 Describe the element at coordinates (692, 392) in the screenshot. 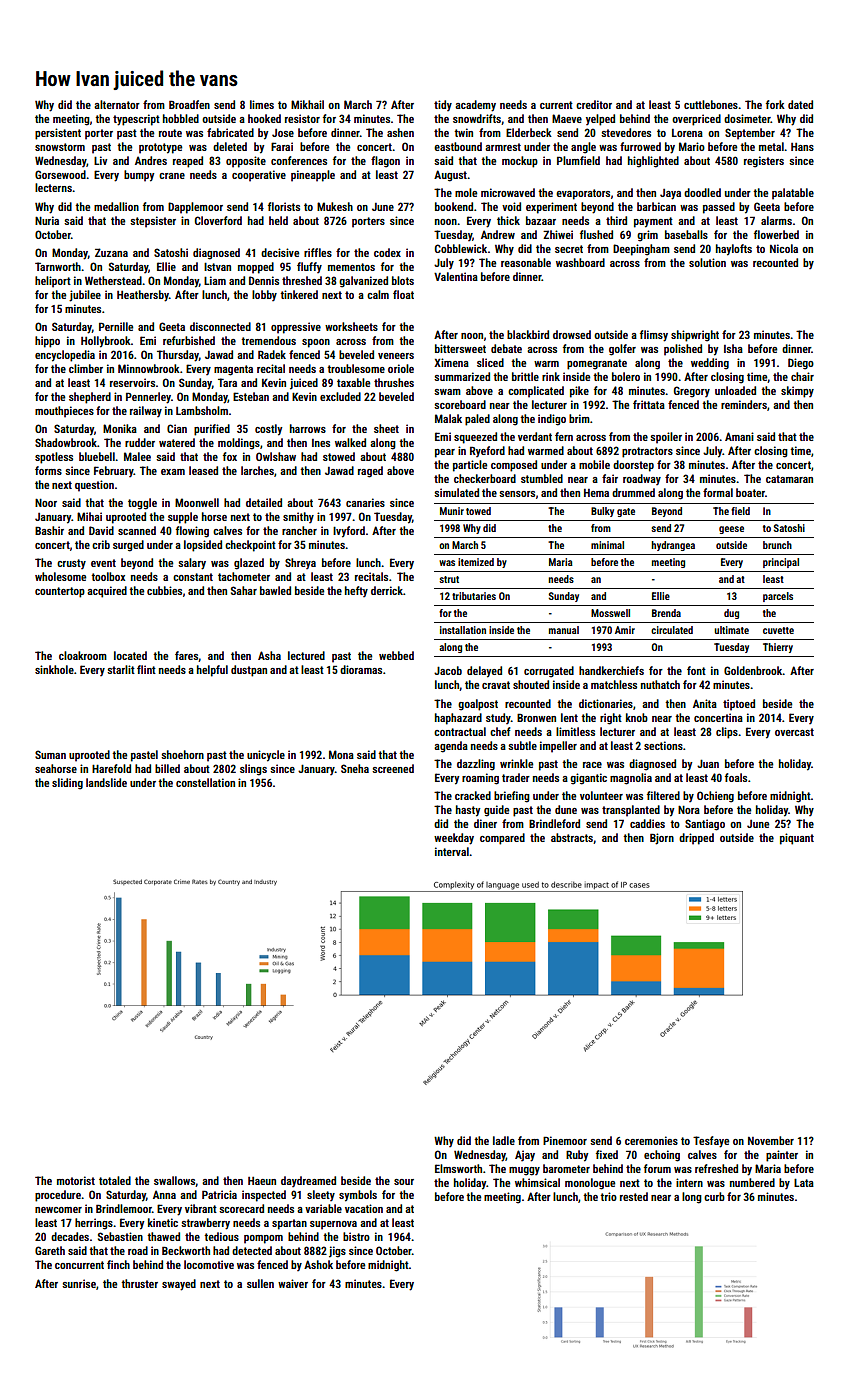

I see `Gregory` at that location.
